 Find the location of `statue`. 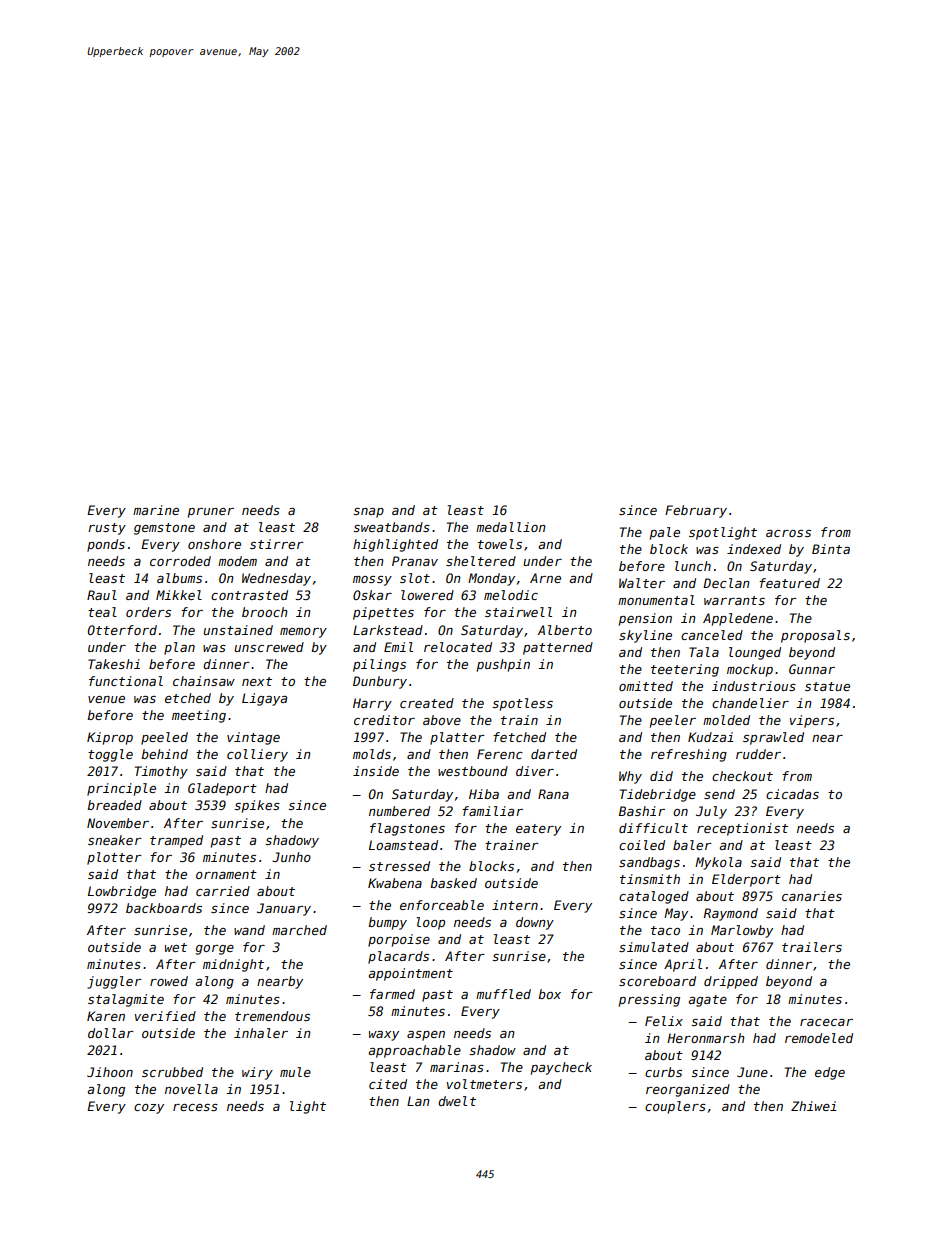

statue is located at coordinates (827, 686).
